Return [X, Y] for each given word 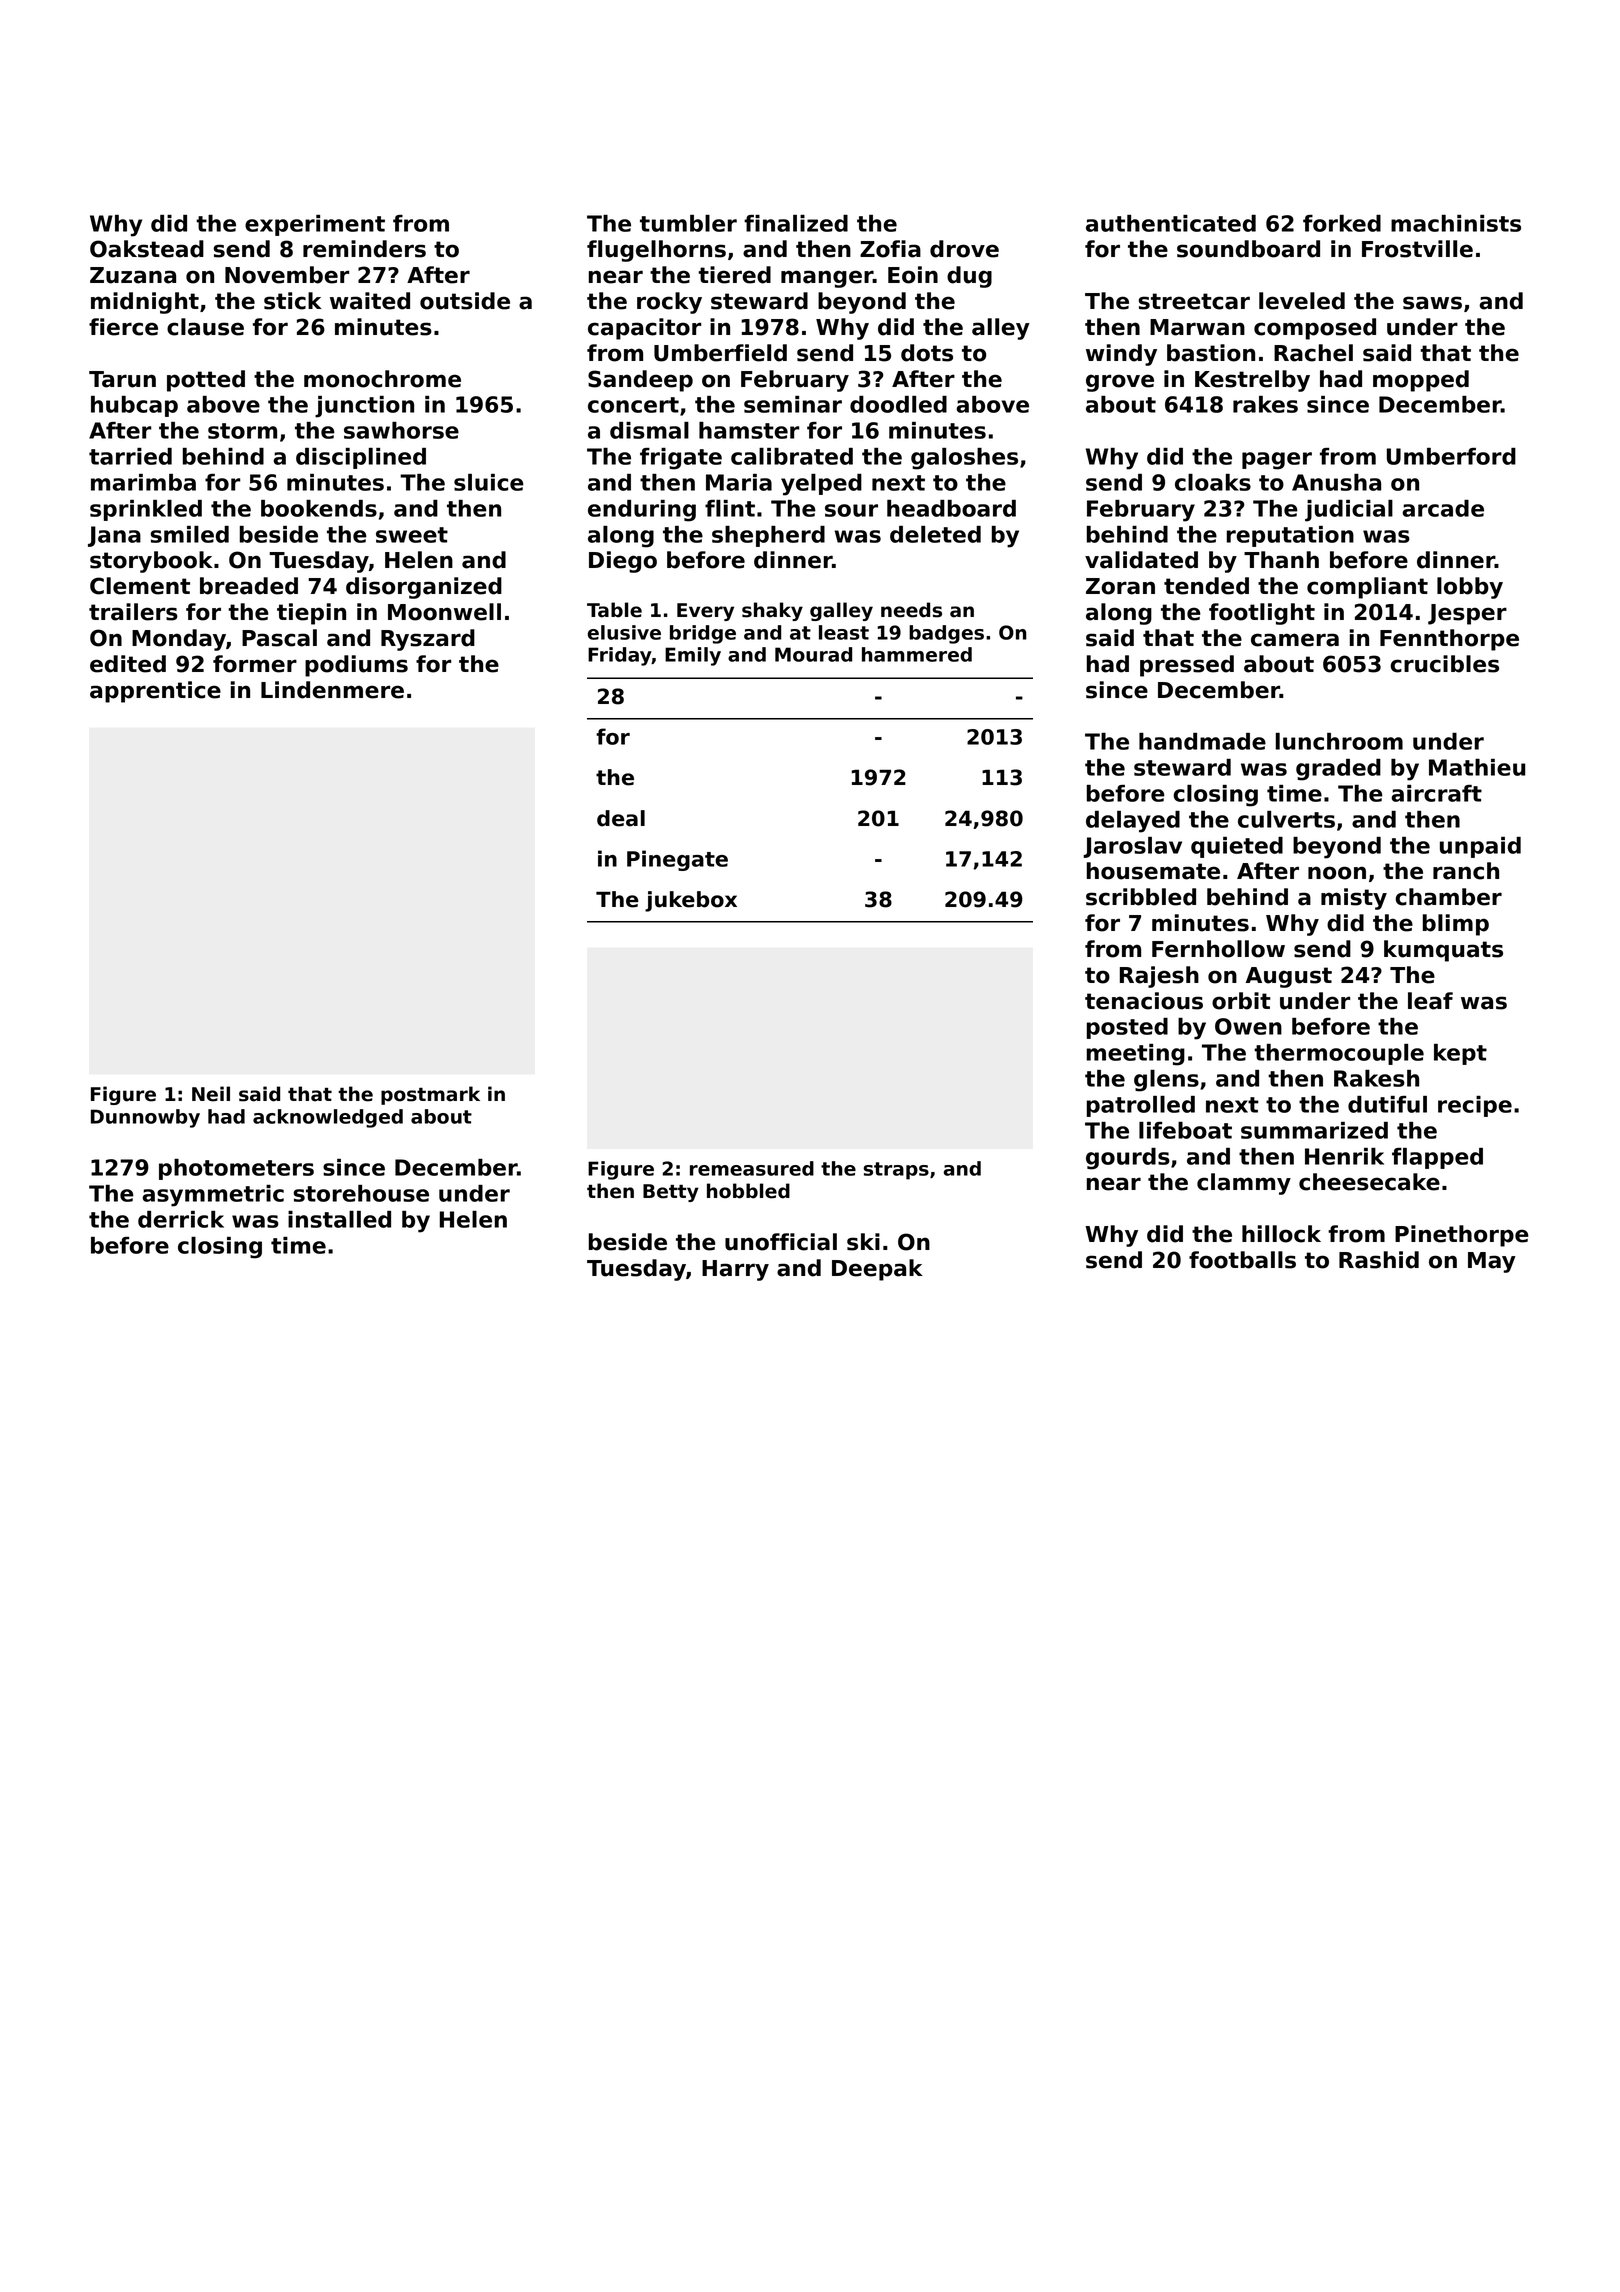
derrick [181, 1219]
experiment [315, 225]
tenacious [1144, 1001]
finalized [796, 223]
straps [896, 1171]
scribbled [1141, 897]
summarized [1314, 1130]
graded [1338, 770]
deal [621, 818]
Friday [620, 656]
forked [1342, 223]
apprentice [155, 692]
